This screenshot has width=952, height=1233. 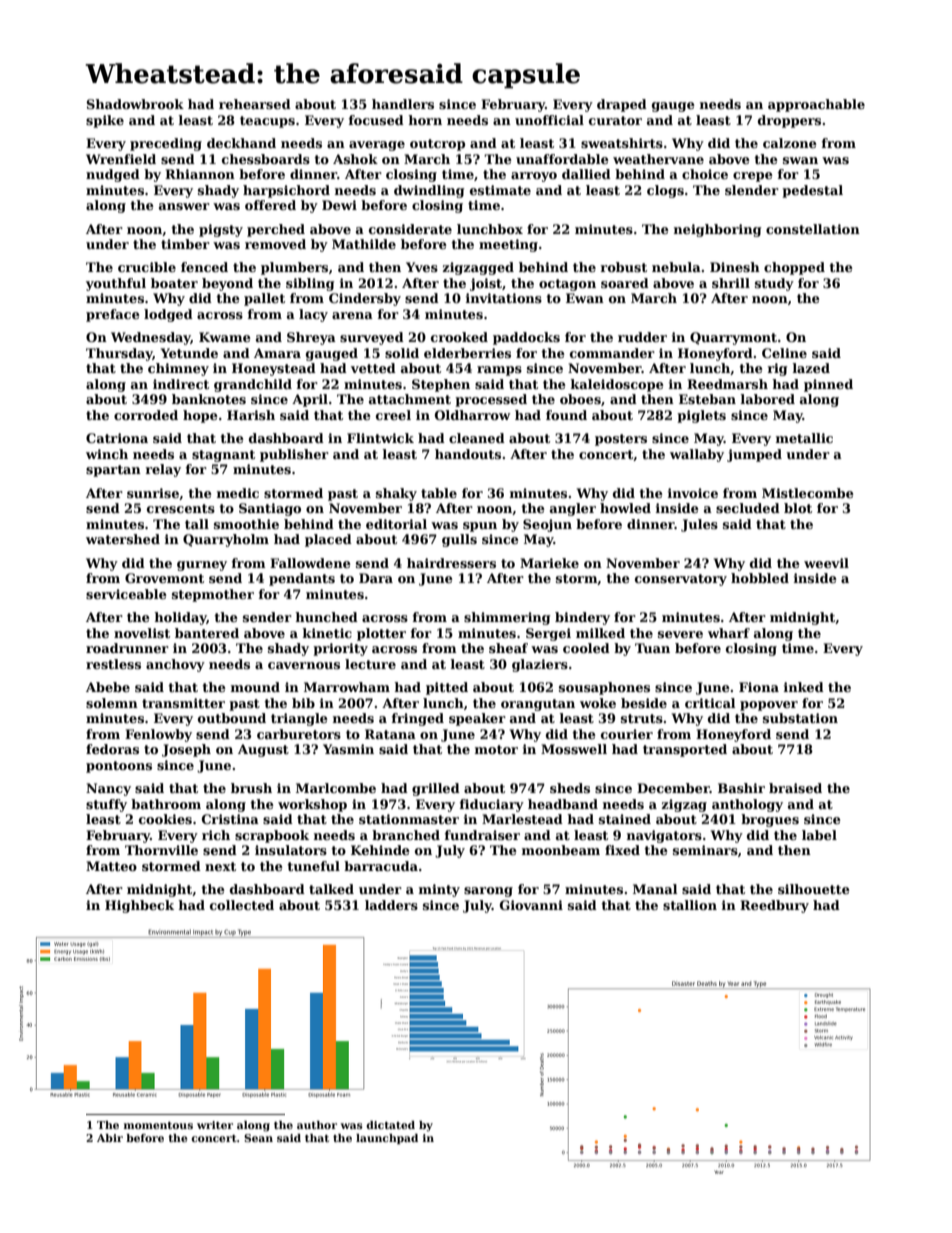 I want to click on posters, so click(x=621, y=440).
